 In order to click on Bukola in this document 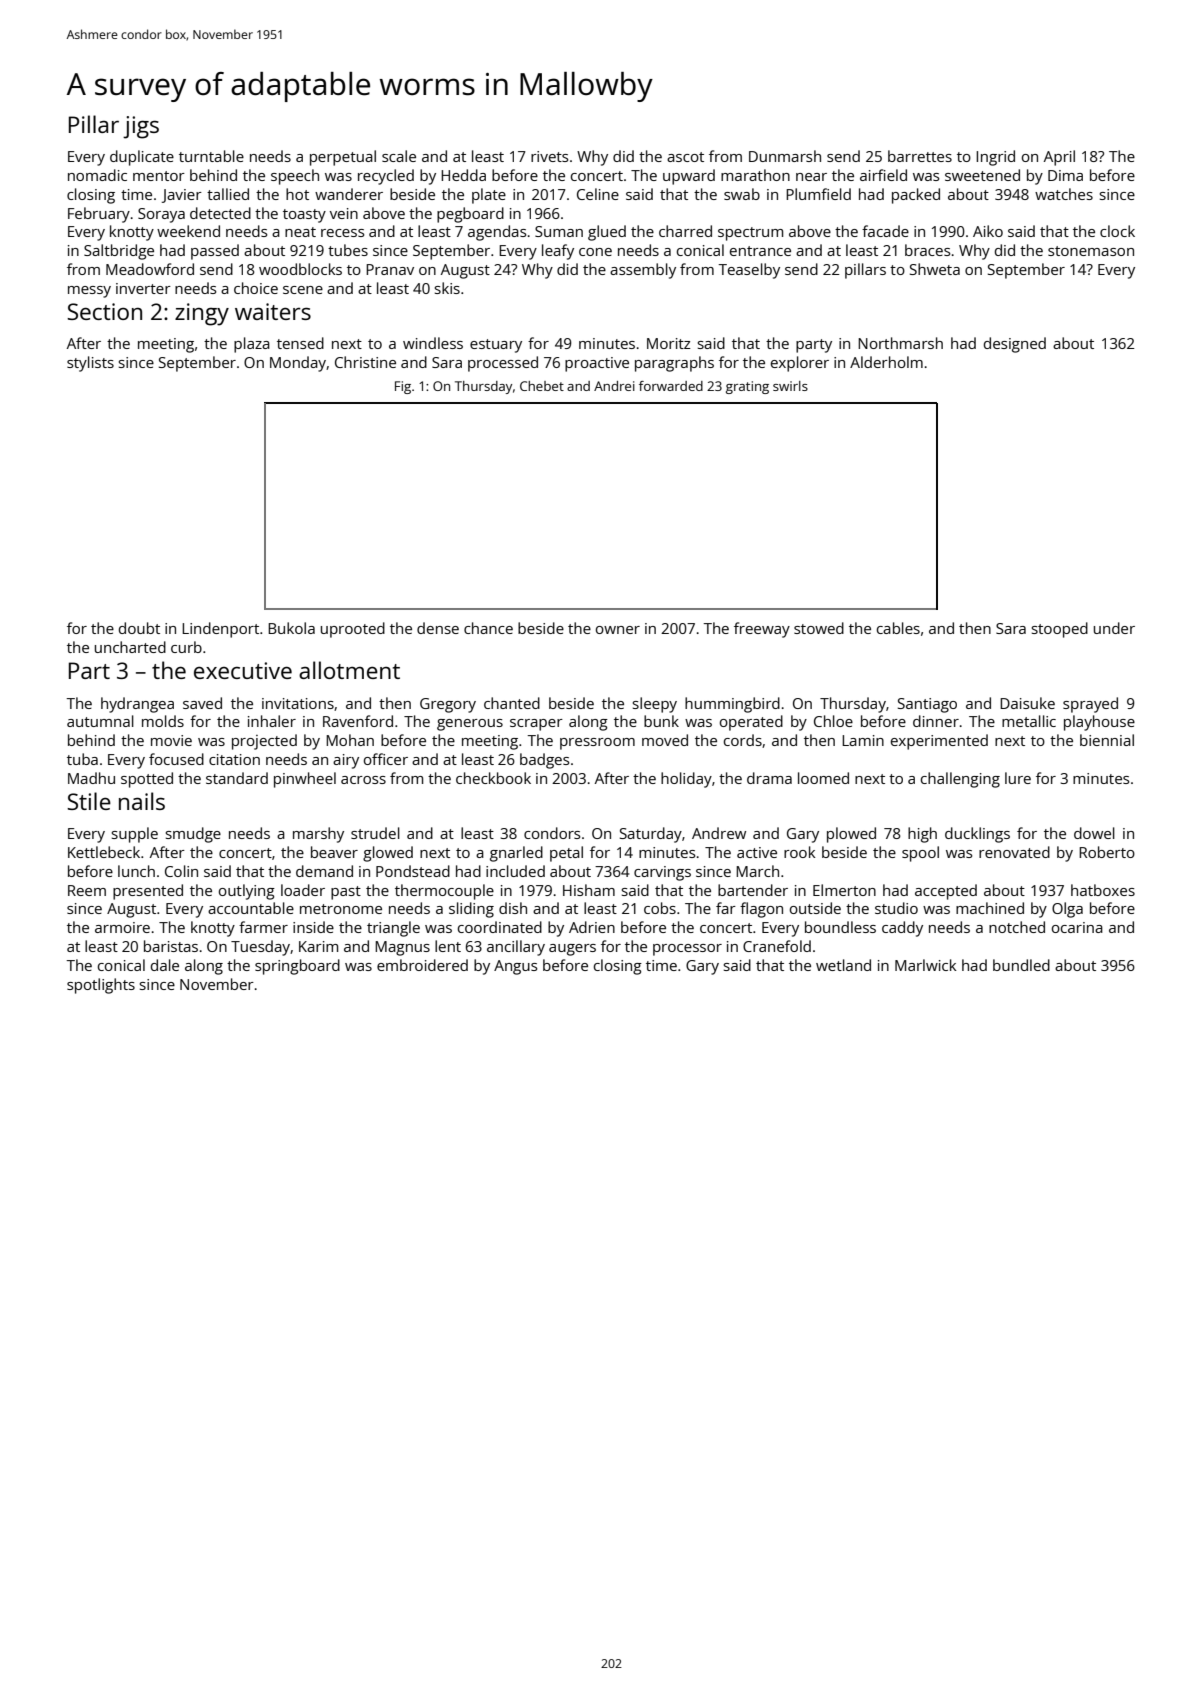, I will do `click(291, 628)`.
